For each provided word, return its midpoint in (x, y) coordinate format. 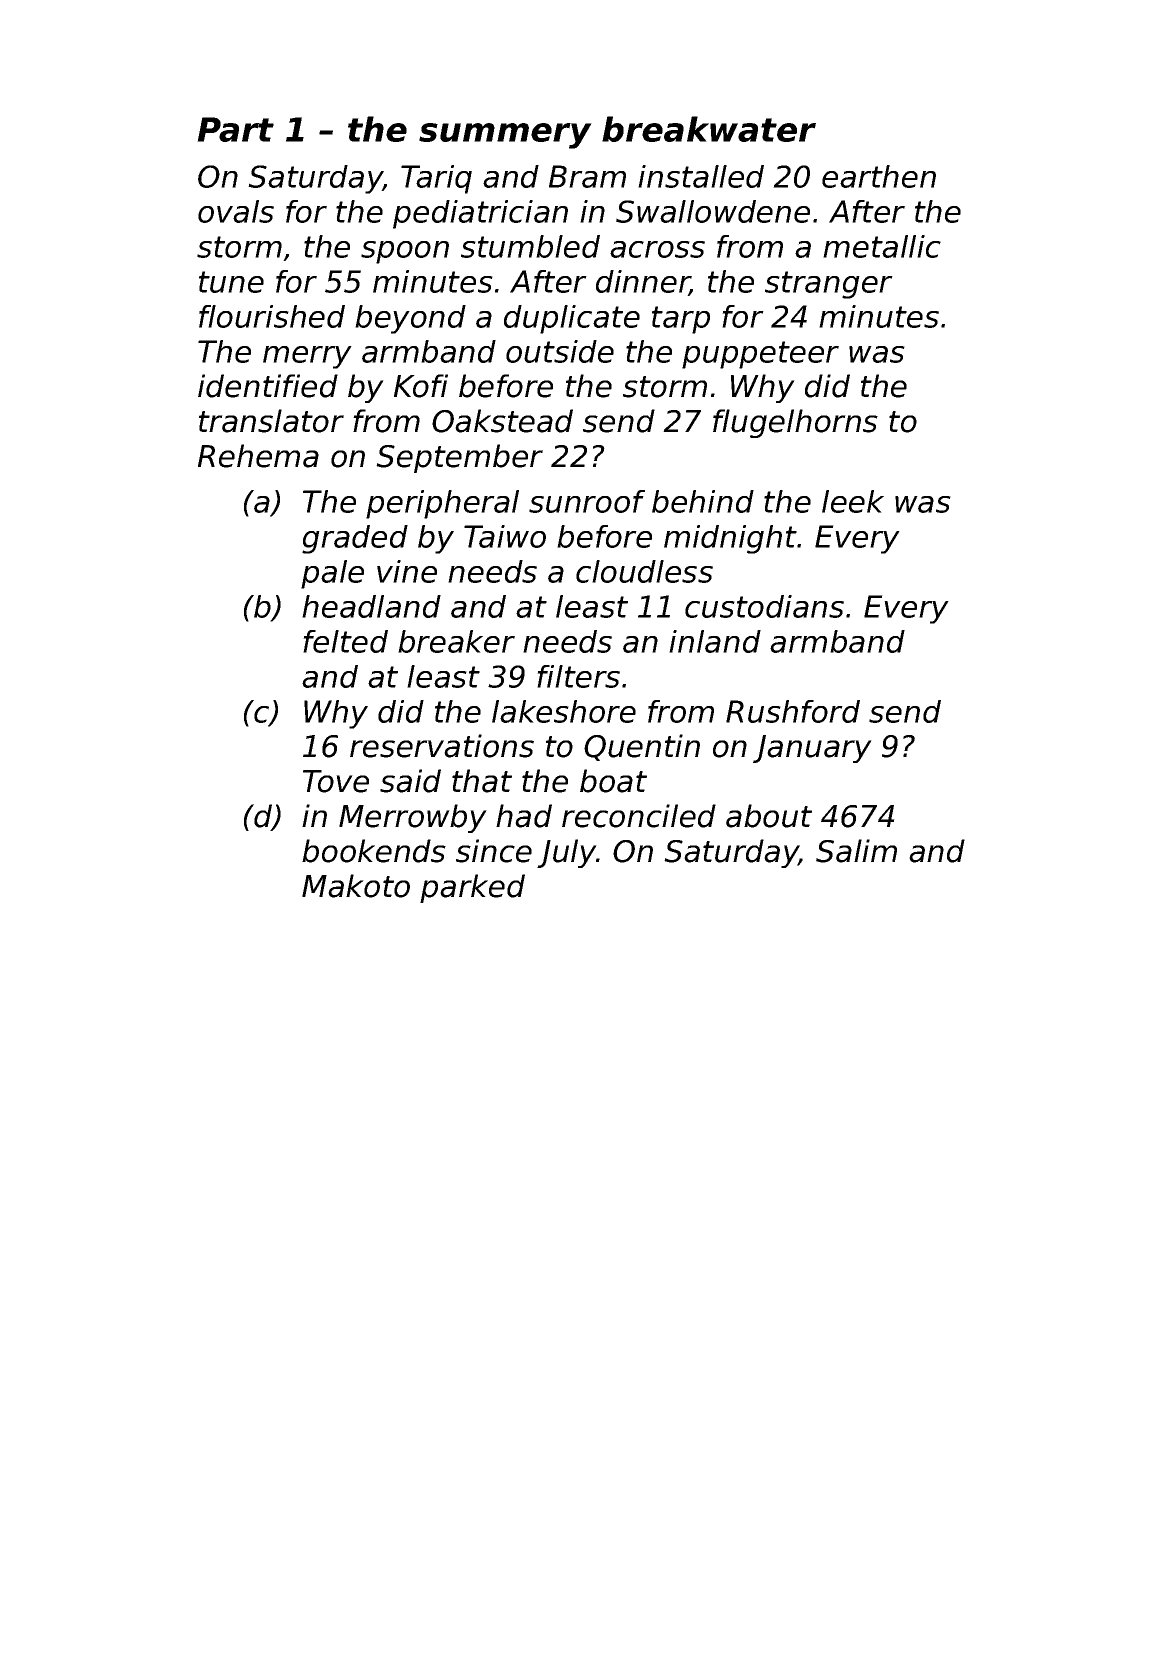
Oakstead (502, 421)
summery (505, 136)
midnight (730, 539)
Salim (856, 851)
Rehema (258, 456)
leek (853, 501)
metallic (882, 246)
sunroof (587, 501)
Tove (336, 781)
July (566, 853)
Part (235, 129)
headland (371, 606)
